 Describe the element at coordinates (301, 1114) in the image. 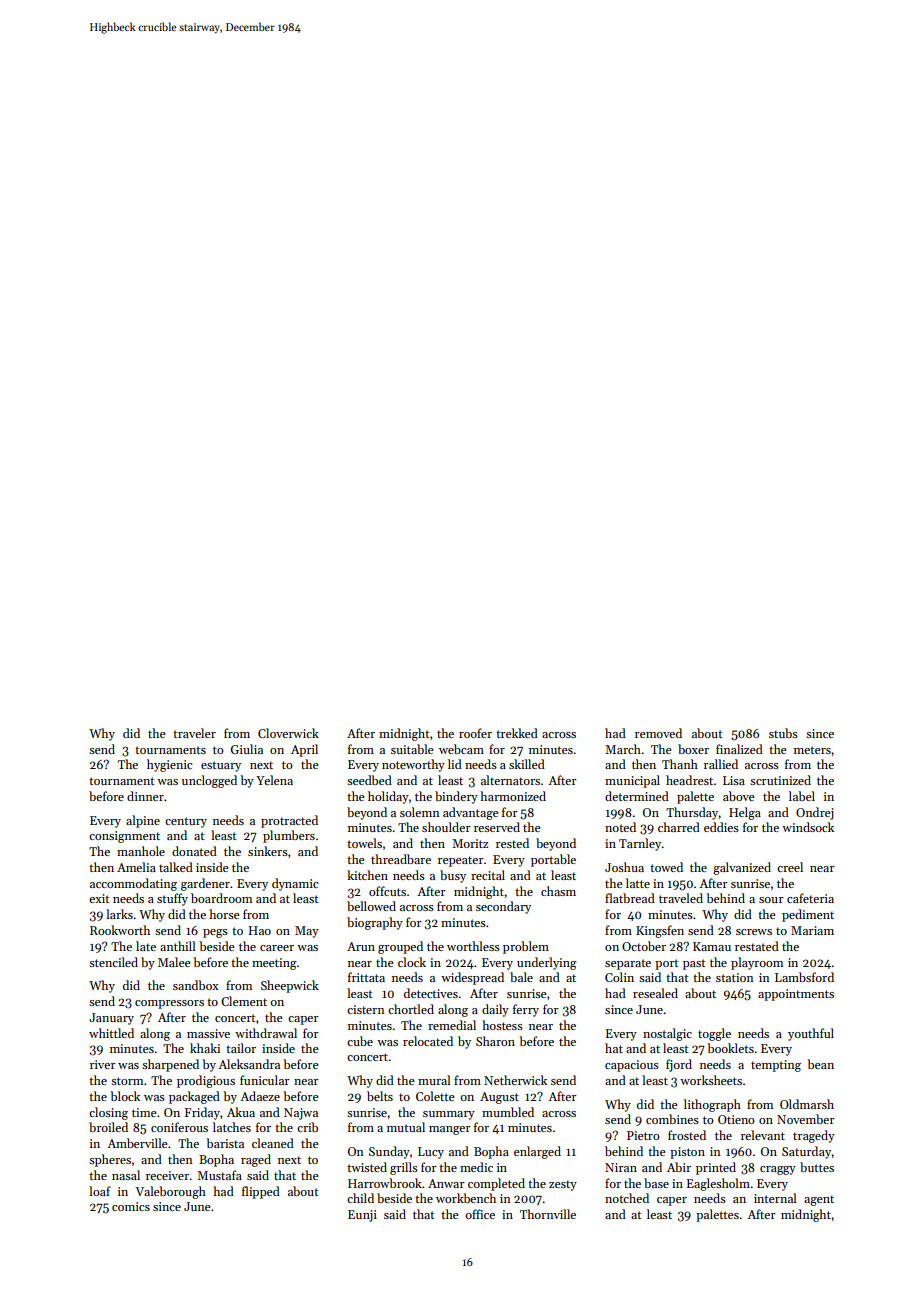

I see `Najwa` at that location.
